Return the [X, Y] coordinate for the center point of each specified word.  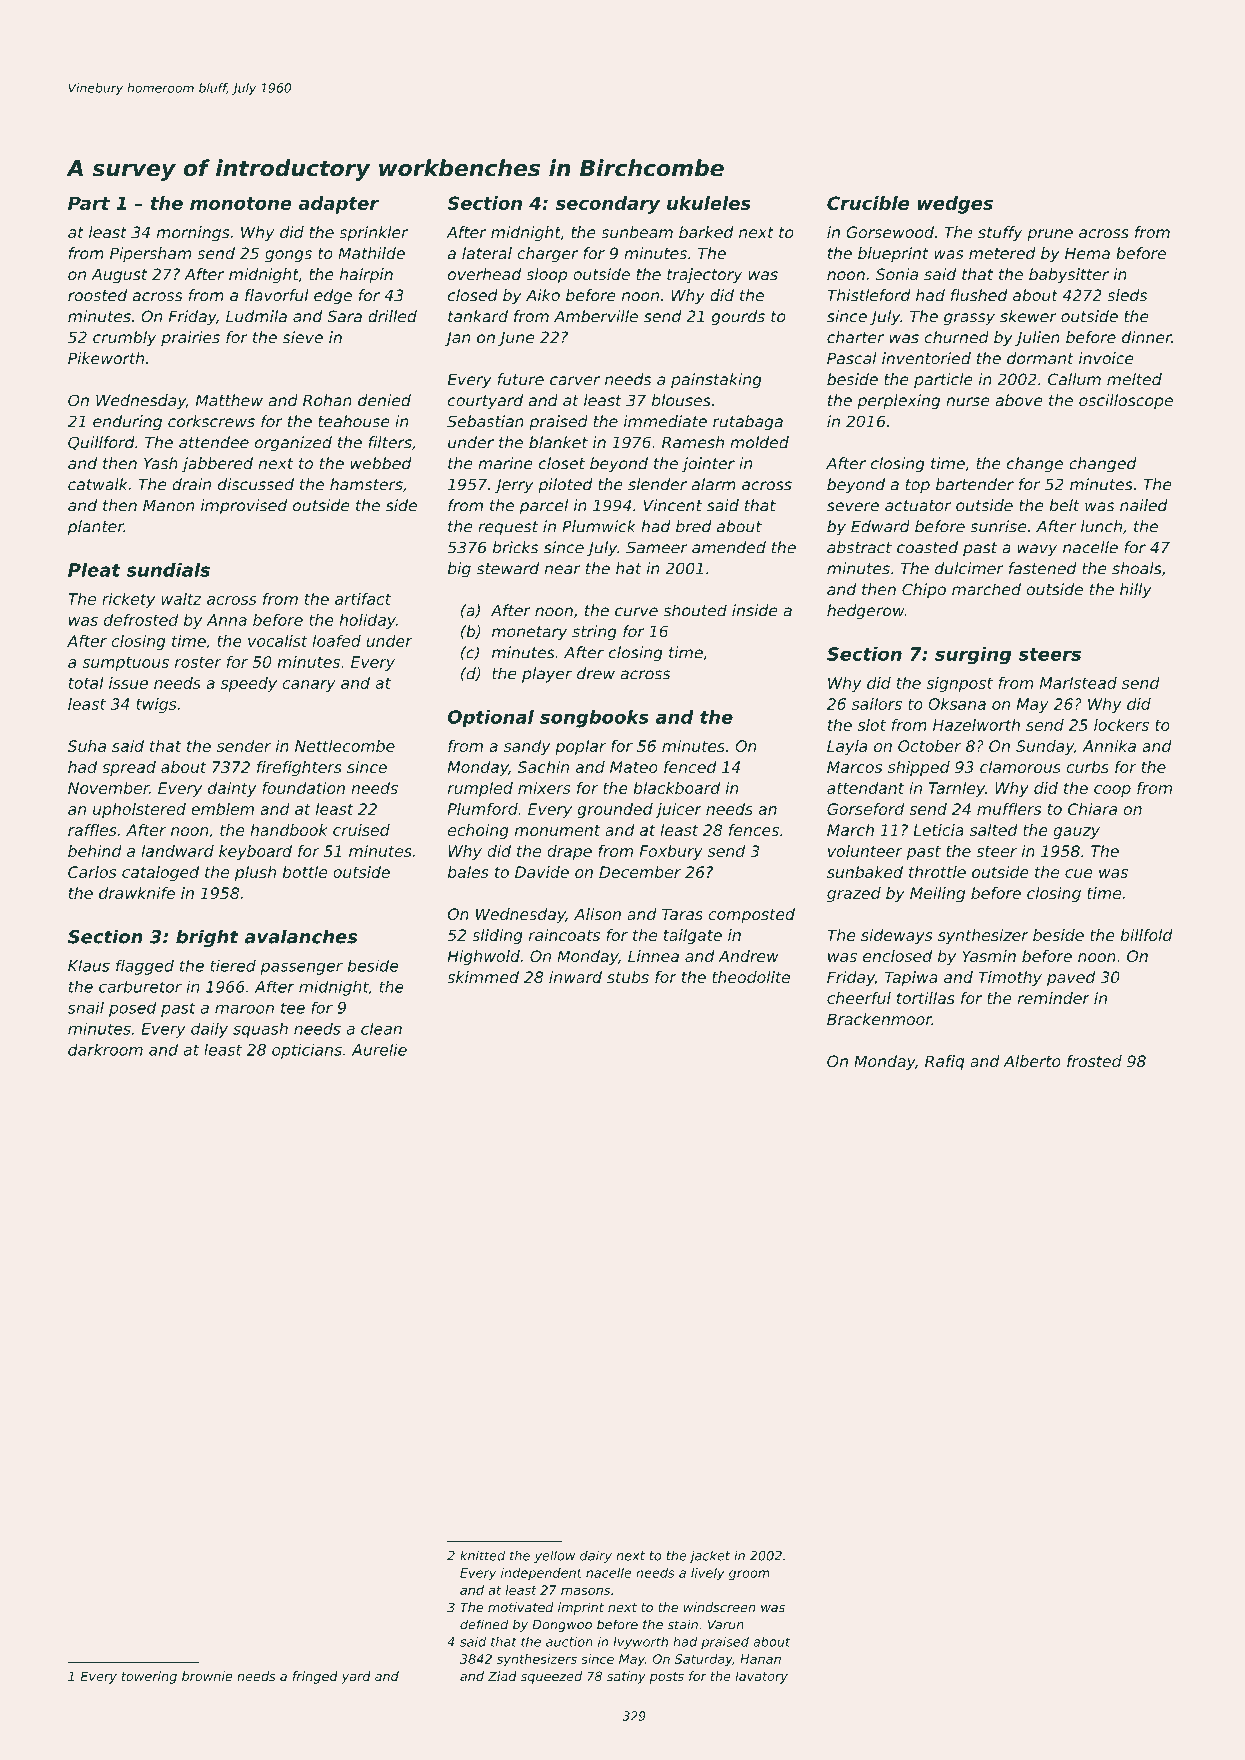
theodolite [751, 977]
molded [759, 442]
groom [749, 1575]
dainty [232, 789]
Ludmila [256, 316]
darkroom [105, 1049]
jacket [709, 1556]
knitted [482, 1555]
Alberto [1032, 1061]
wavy [1037, 550]
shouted [695, 610]
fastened [1043, 568]
